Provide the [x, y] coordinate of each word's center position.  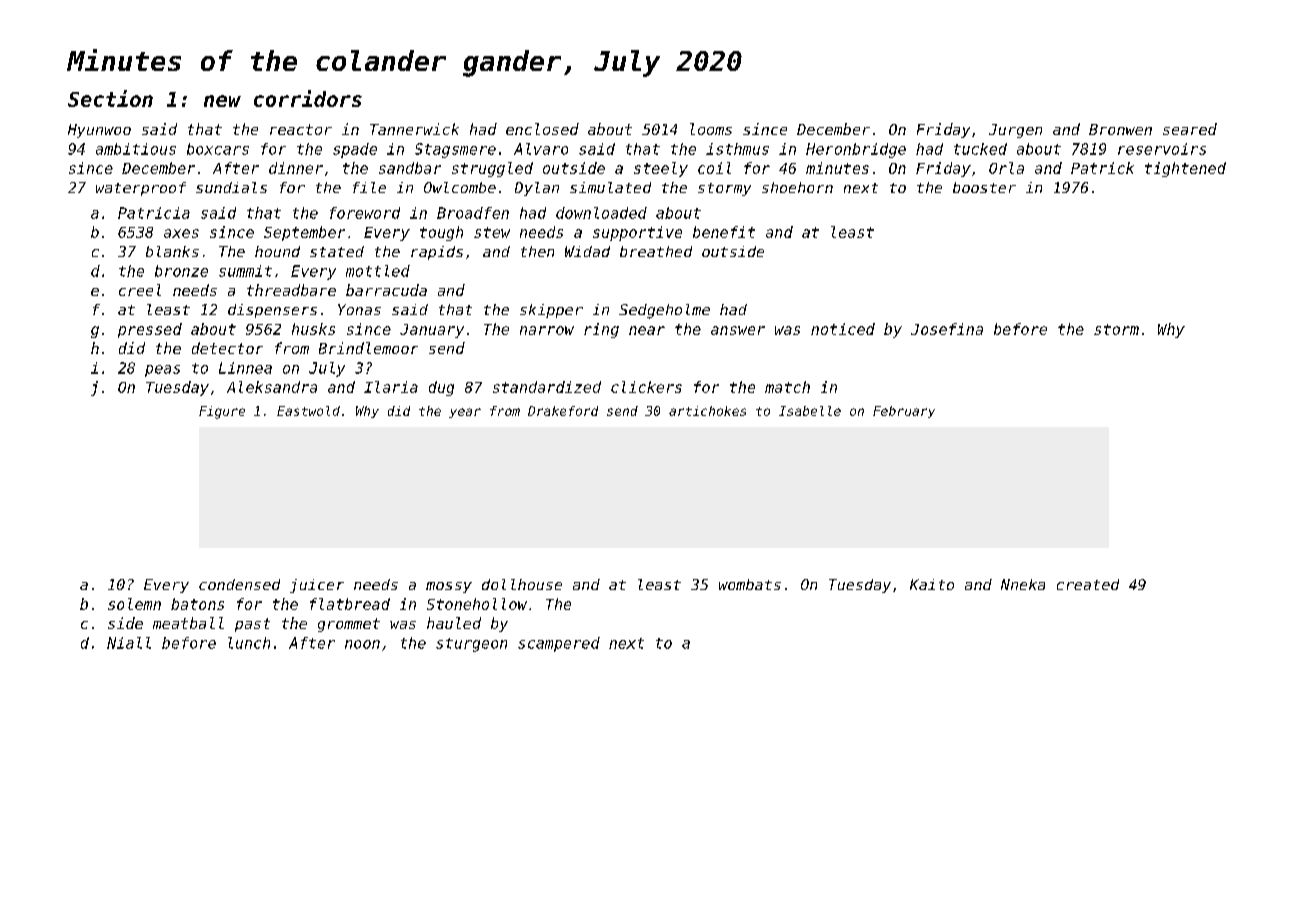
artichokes [707, 411]
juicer [317, 586]
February [904, 412]
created [1088, 584]
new [222, 101]
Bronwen [1120, 129]
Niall [129, 643]
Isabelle [810, 411]
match [787, 387]
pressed [150, 330]
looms [711, 129]
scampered [559, 644]
